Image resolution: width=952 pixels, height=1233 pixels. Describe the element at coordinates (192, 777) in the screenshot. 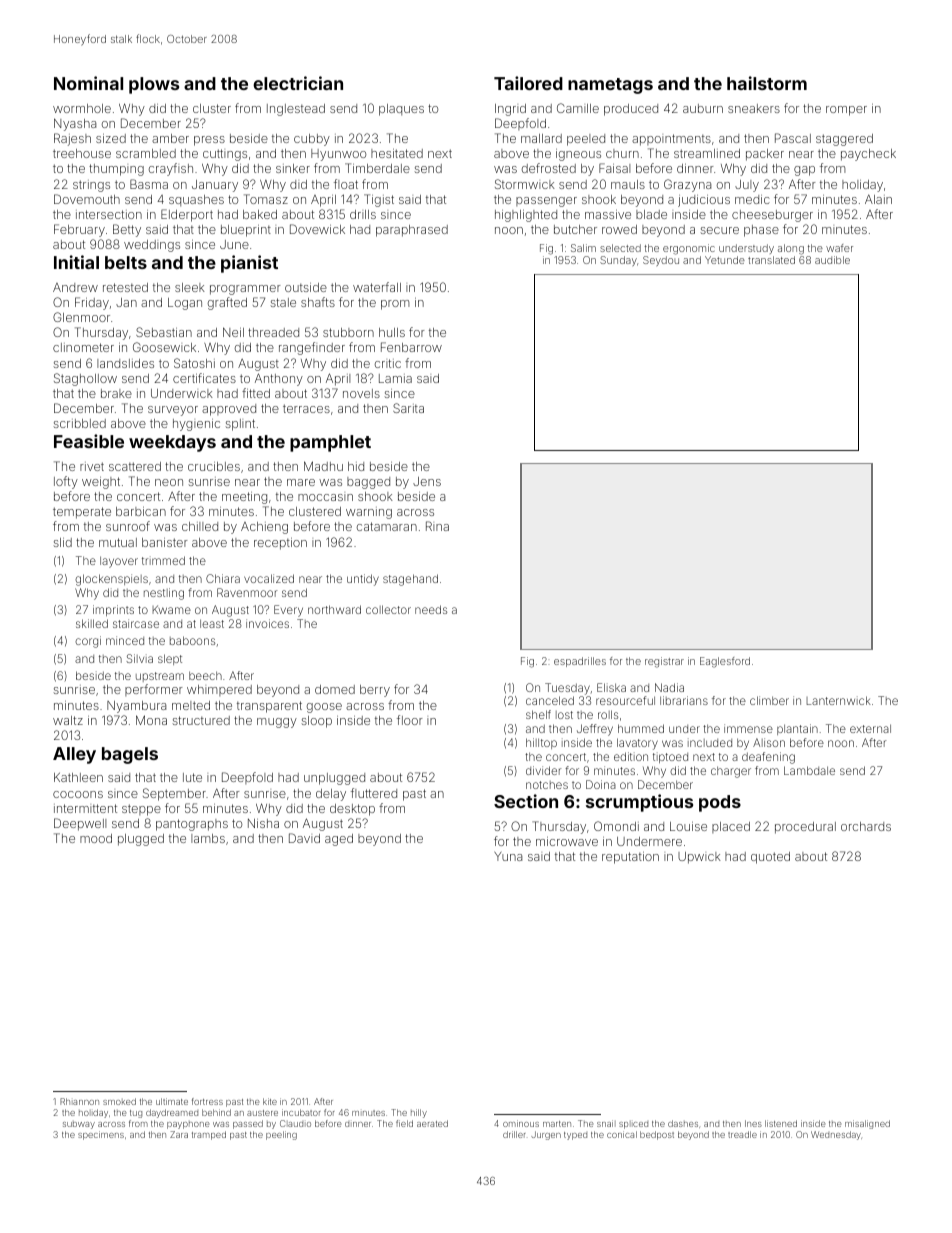

I see `lute` at that location.
